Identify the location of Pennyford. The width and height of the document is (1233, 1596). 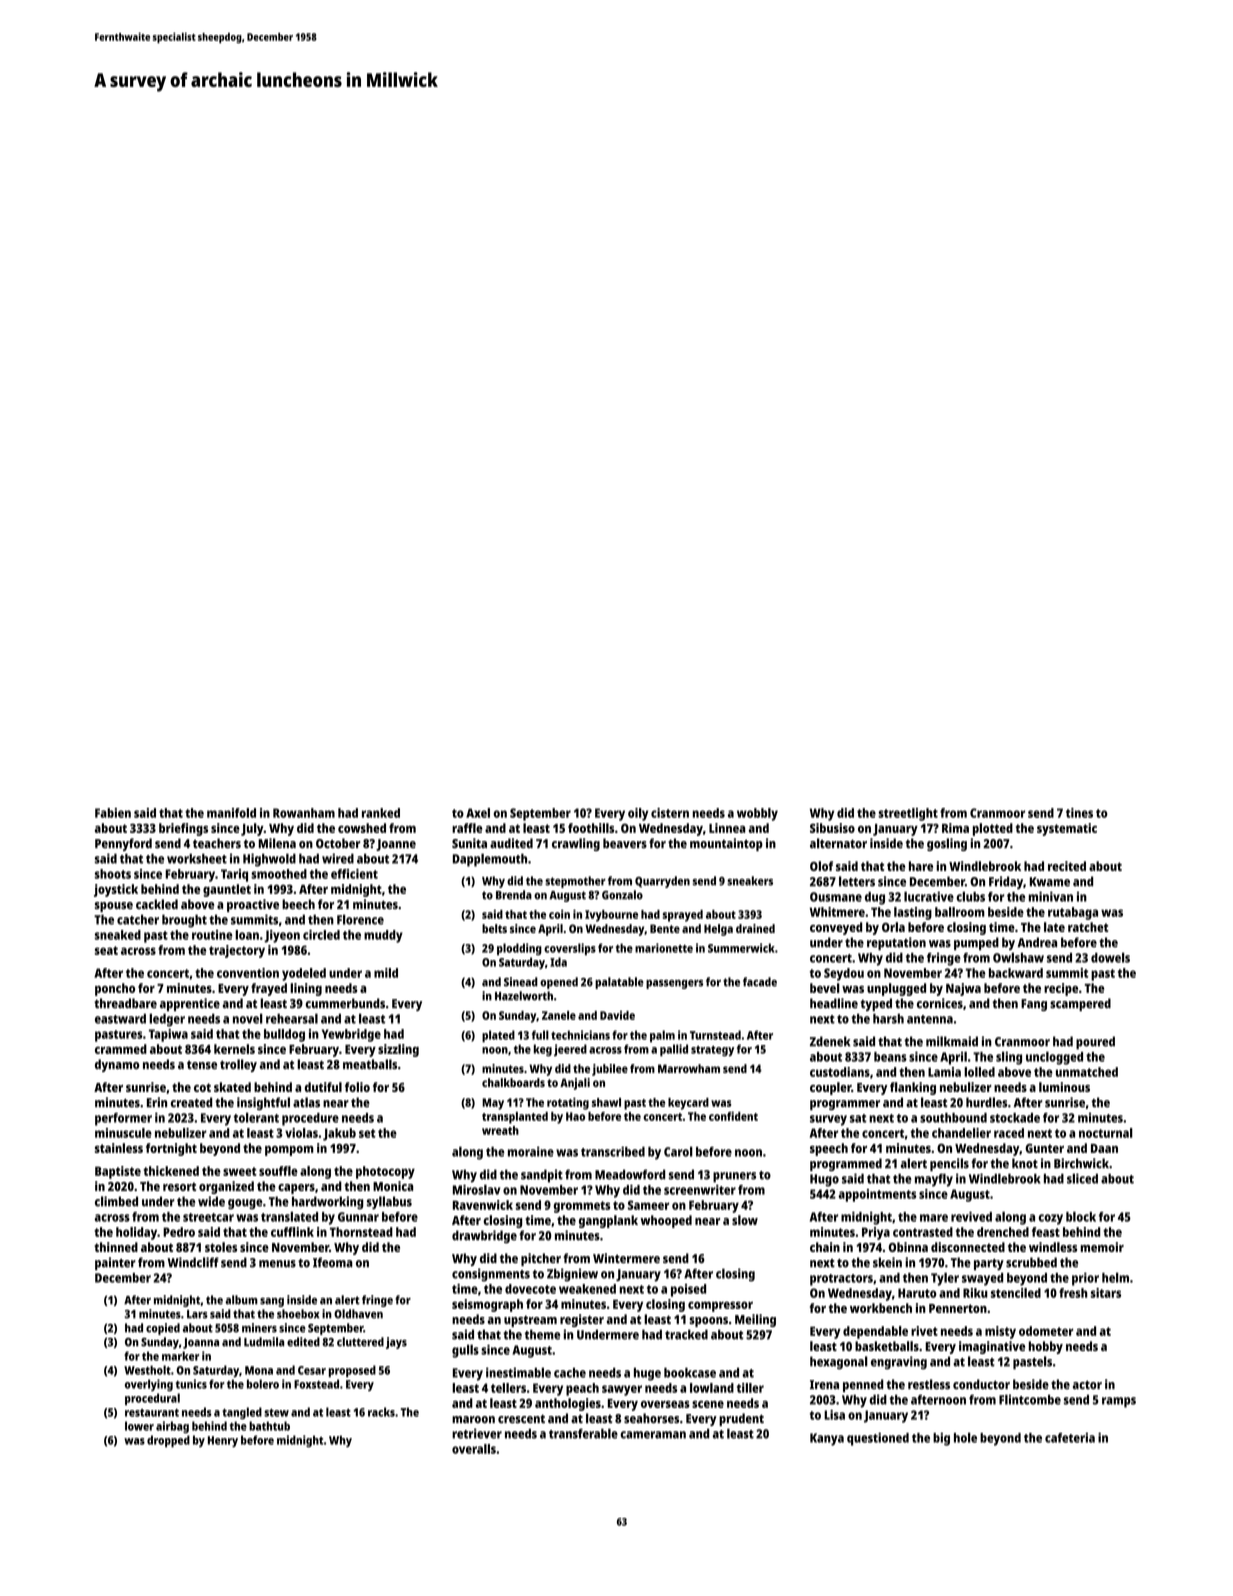
(123, 844).
